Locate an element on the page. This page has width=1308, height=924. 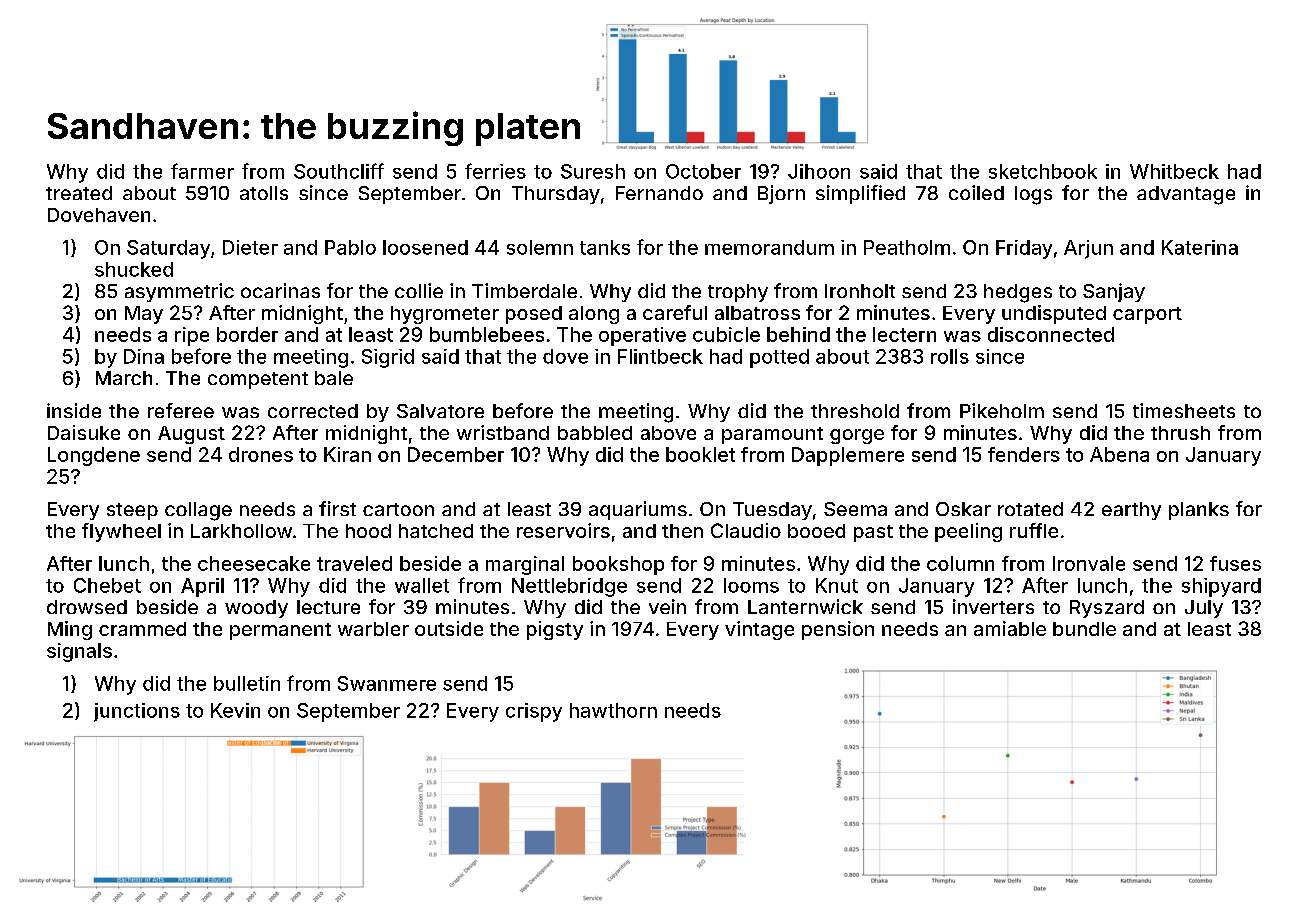
inside is located at coordinates (74, 410).
